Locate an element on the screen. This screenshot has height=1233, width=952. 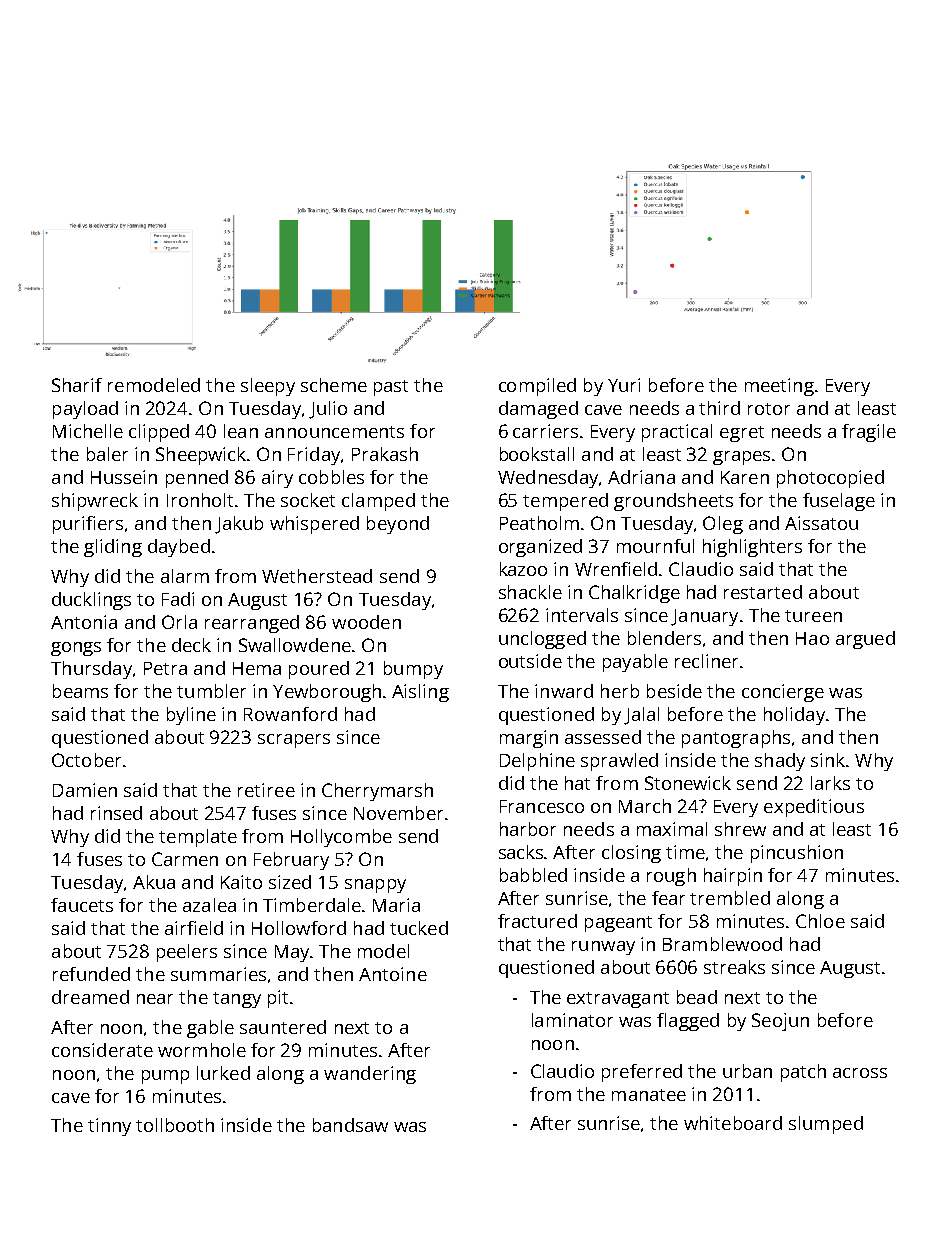
laminator is located at coordinates (572, 1020).
